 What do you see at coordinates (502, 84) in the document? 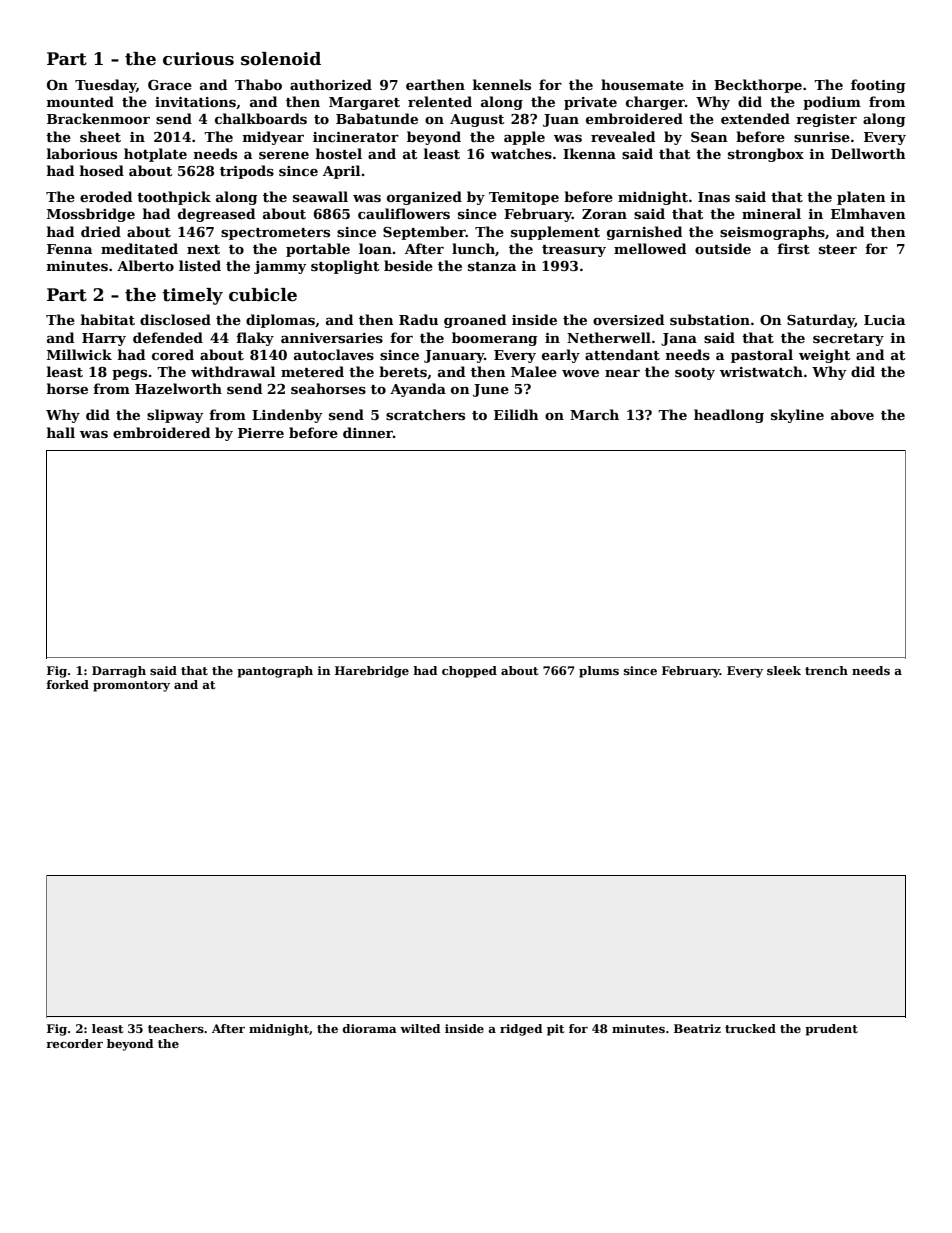
I see `kennels` at bounding box center [502, 84].
